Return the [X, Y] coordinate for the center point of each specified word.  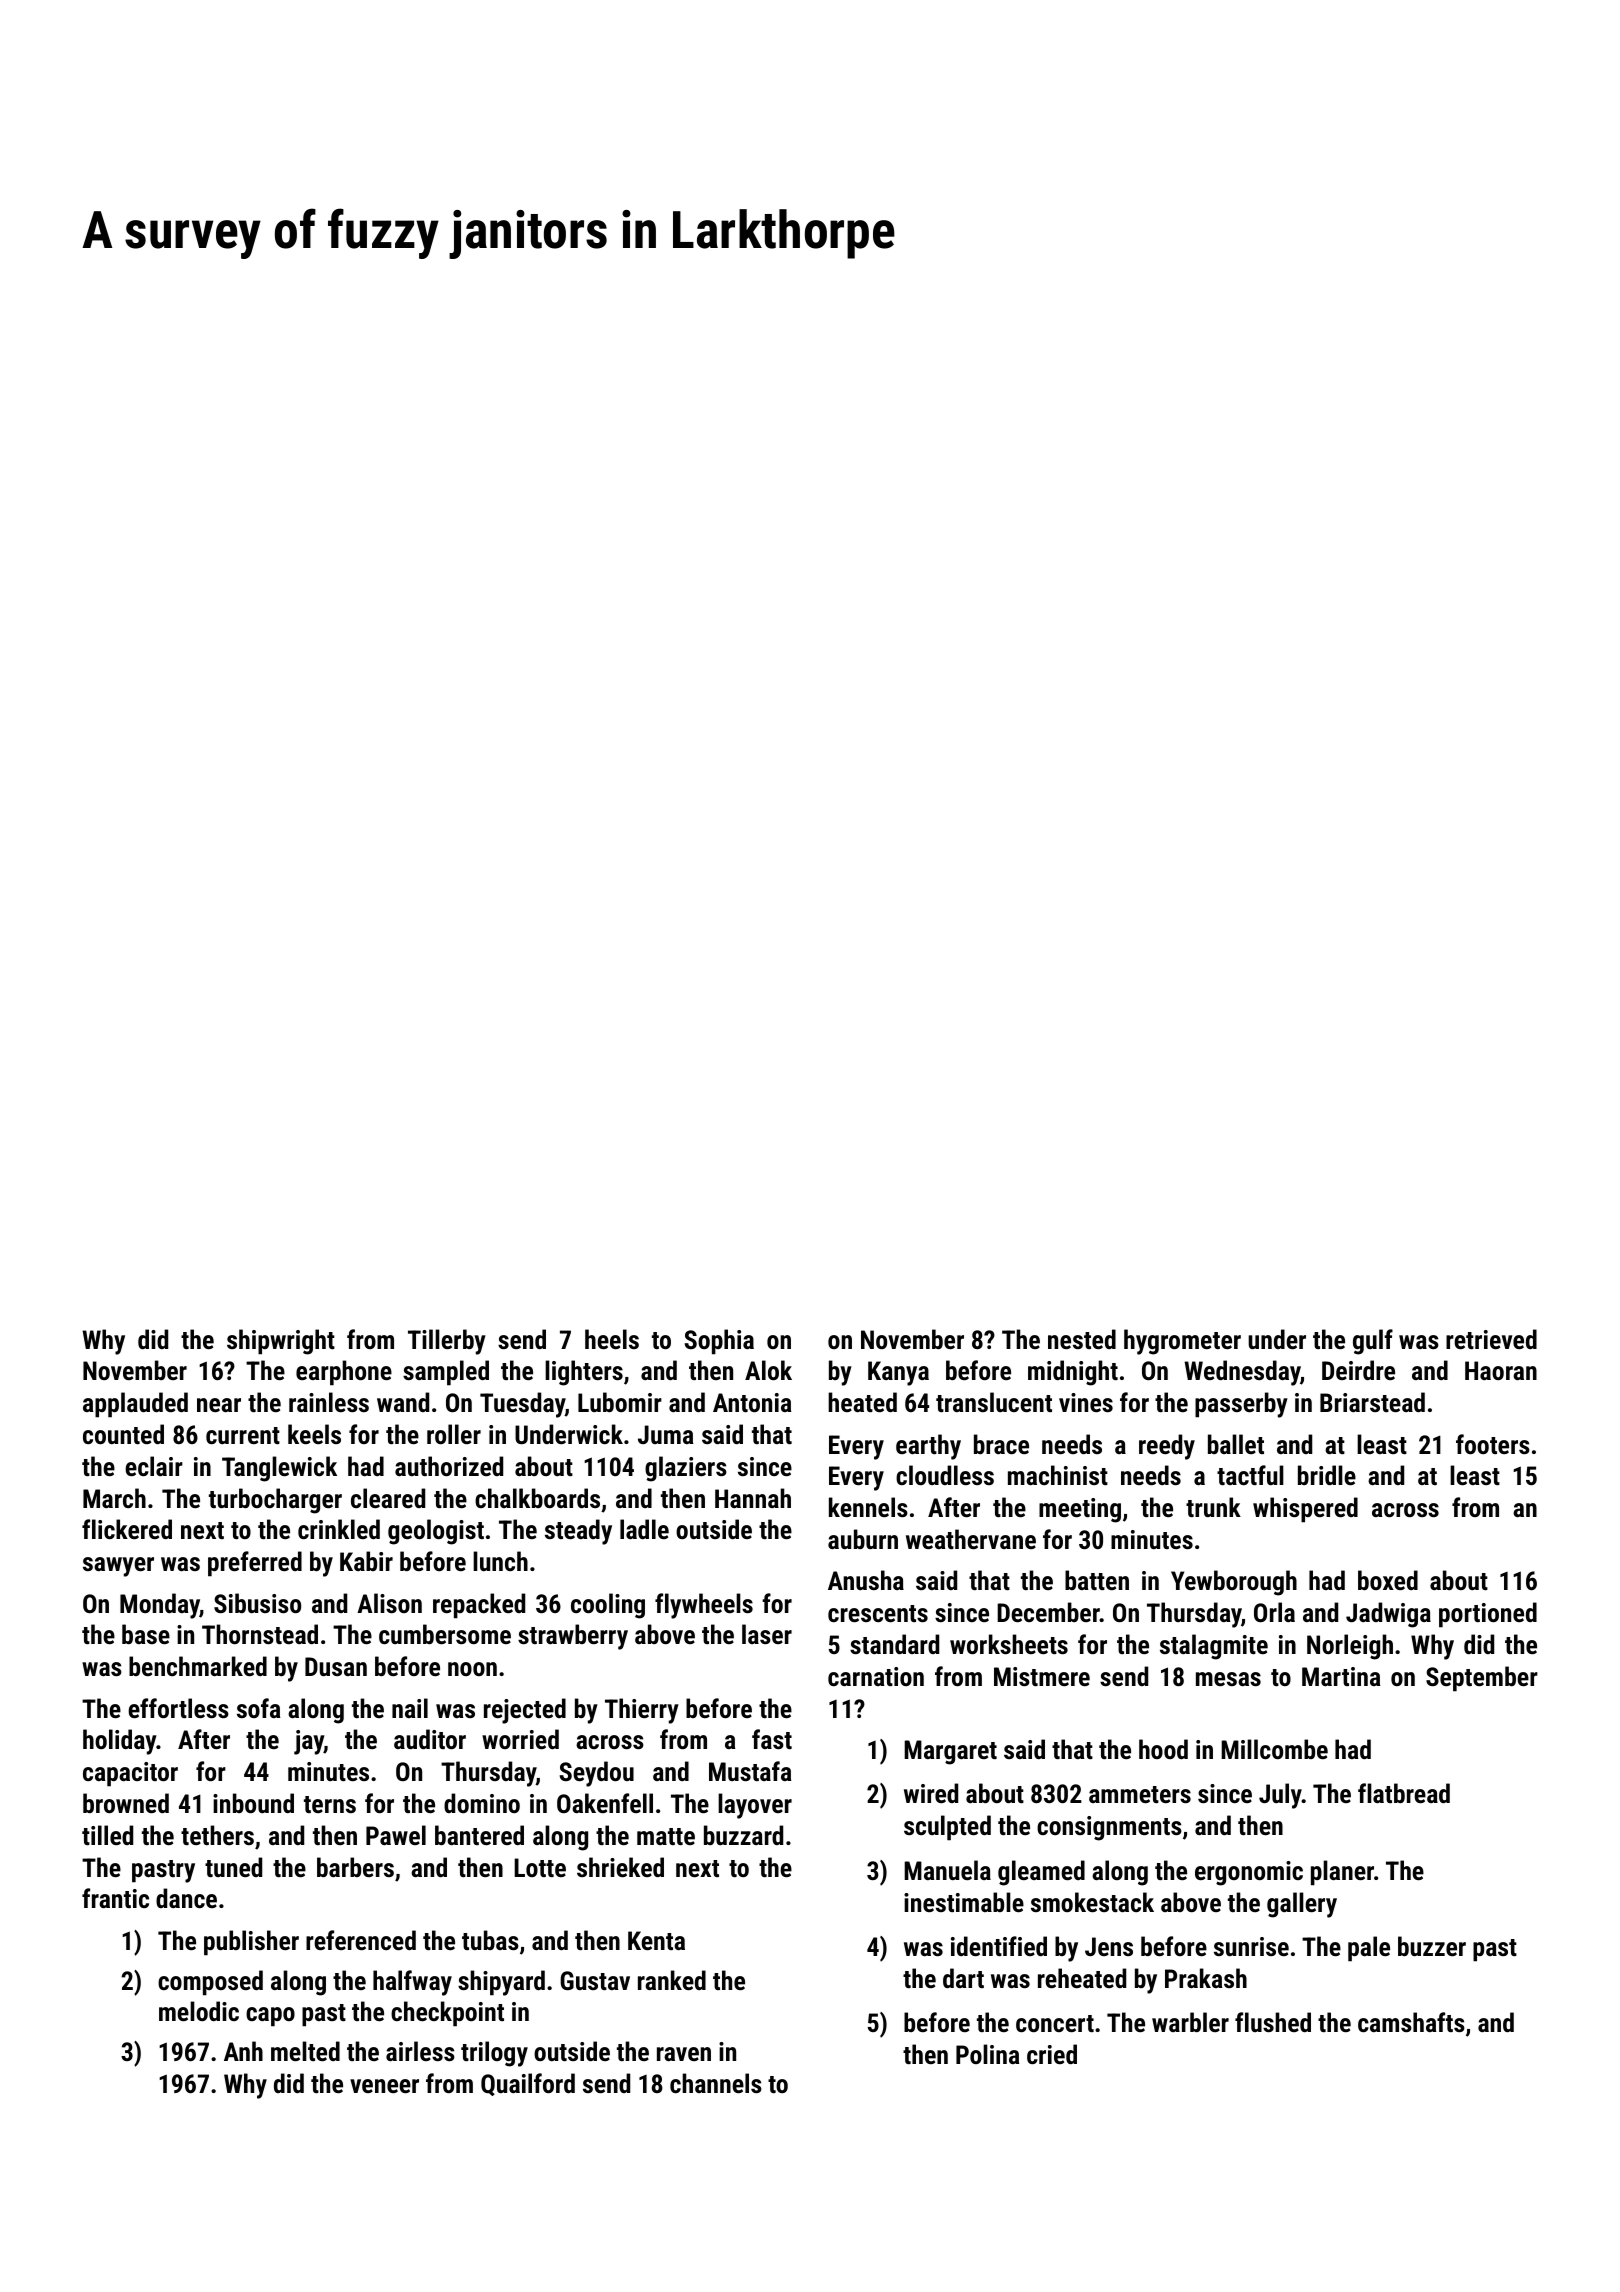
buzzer [1432, 1946]
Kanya [898, 1373]
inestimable [964, 1902]
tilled [107, 1835]
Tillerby [447, 1342]
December [1048, 1612]
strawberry [573, 1637]
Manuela [947, 1870]
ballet [1236, 1444]
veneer [384, 2086]
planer [1342, 1873]
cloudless [945, 1475]
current [243, 1435]
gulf [1373, 1342]
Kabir [366, 1561]
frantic [115, 1898]
